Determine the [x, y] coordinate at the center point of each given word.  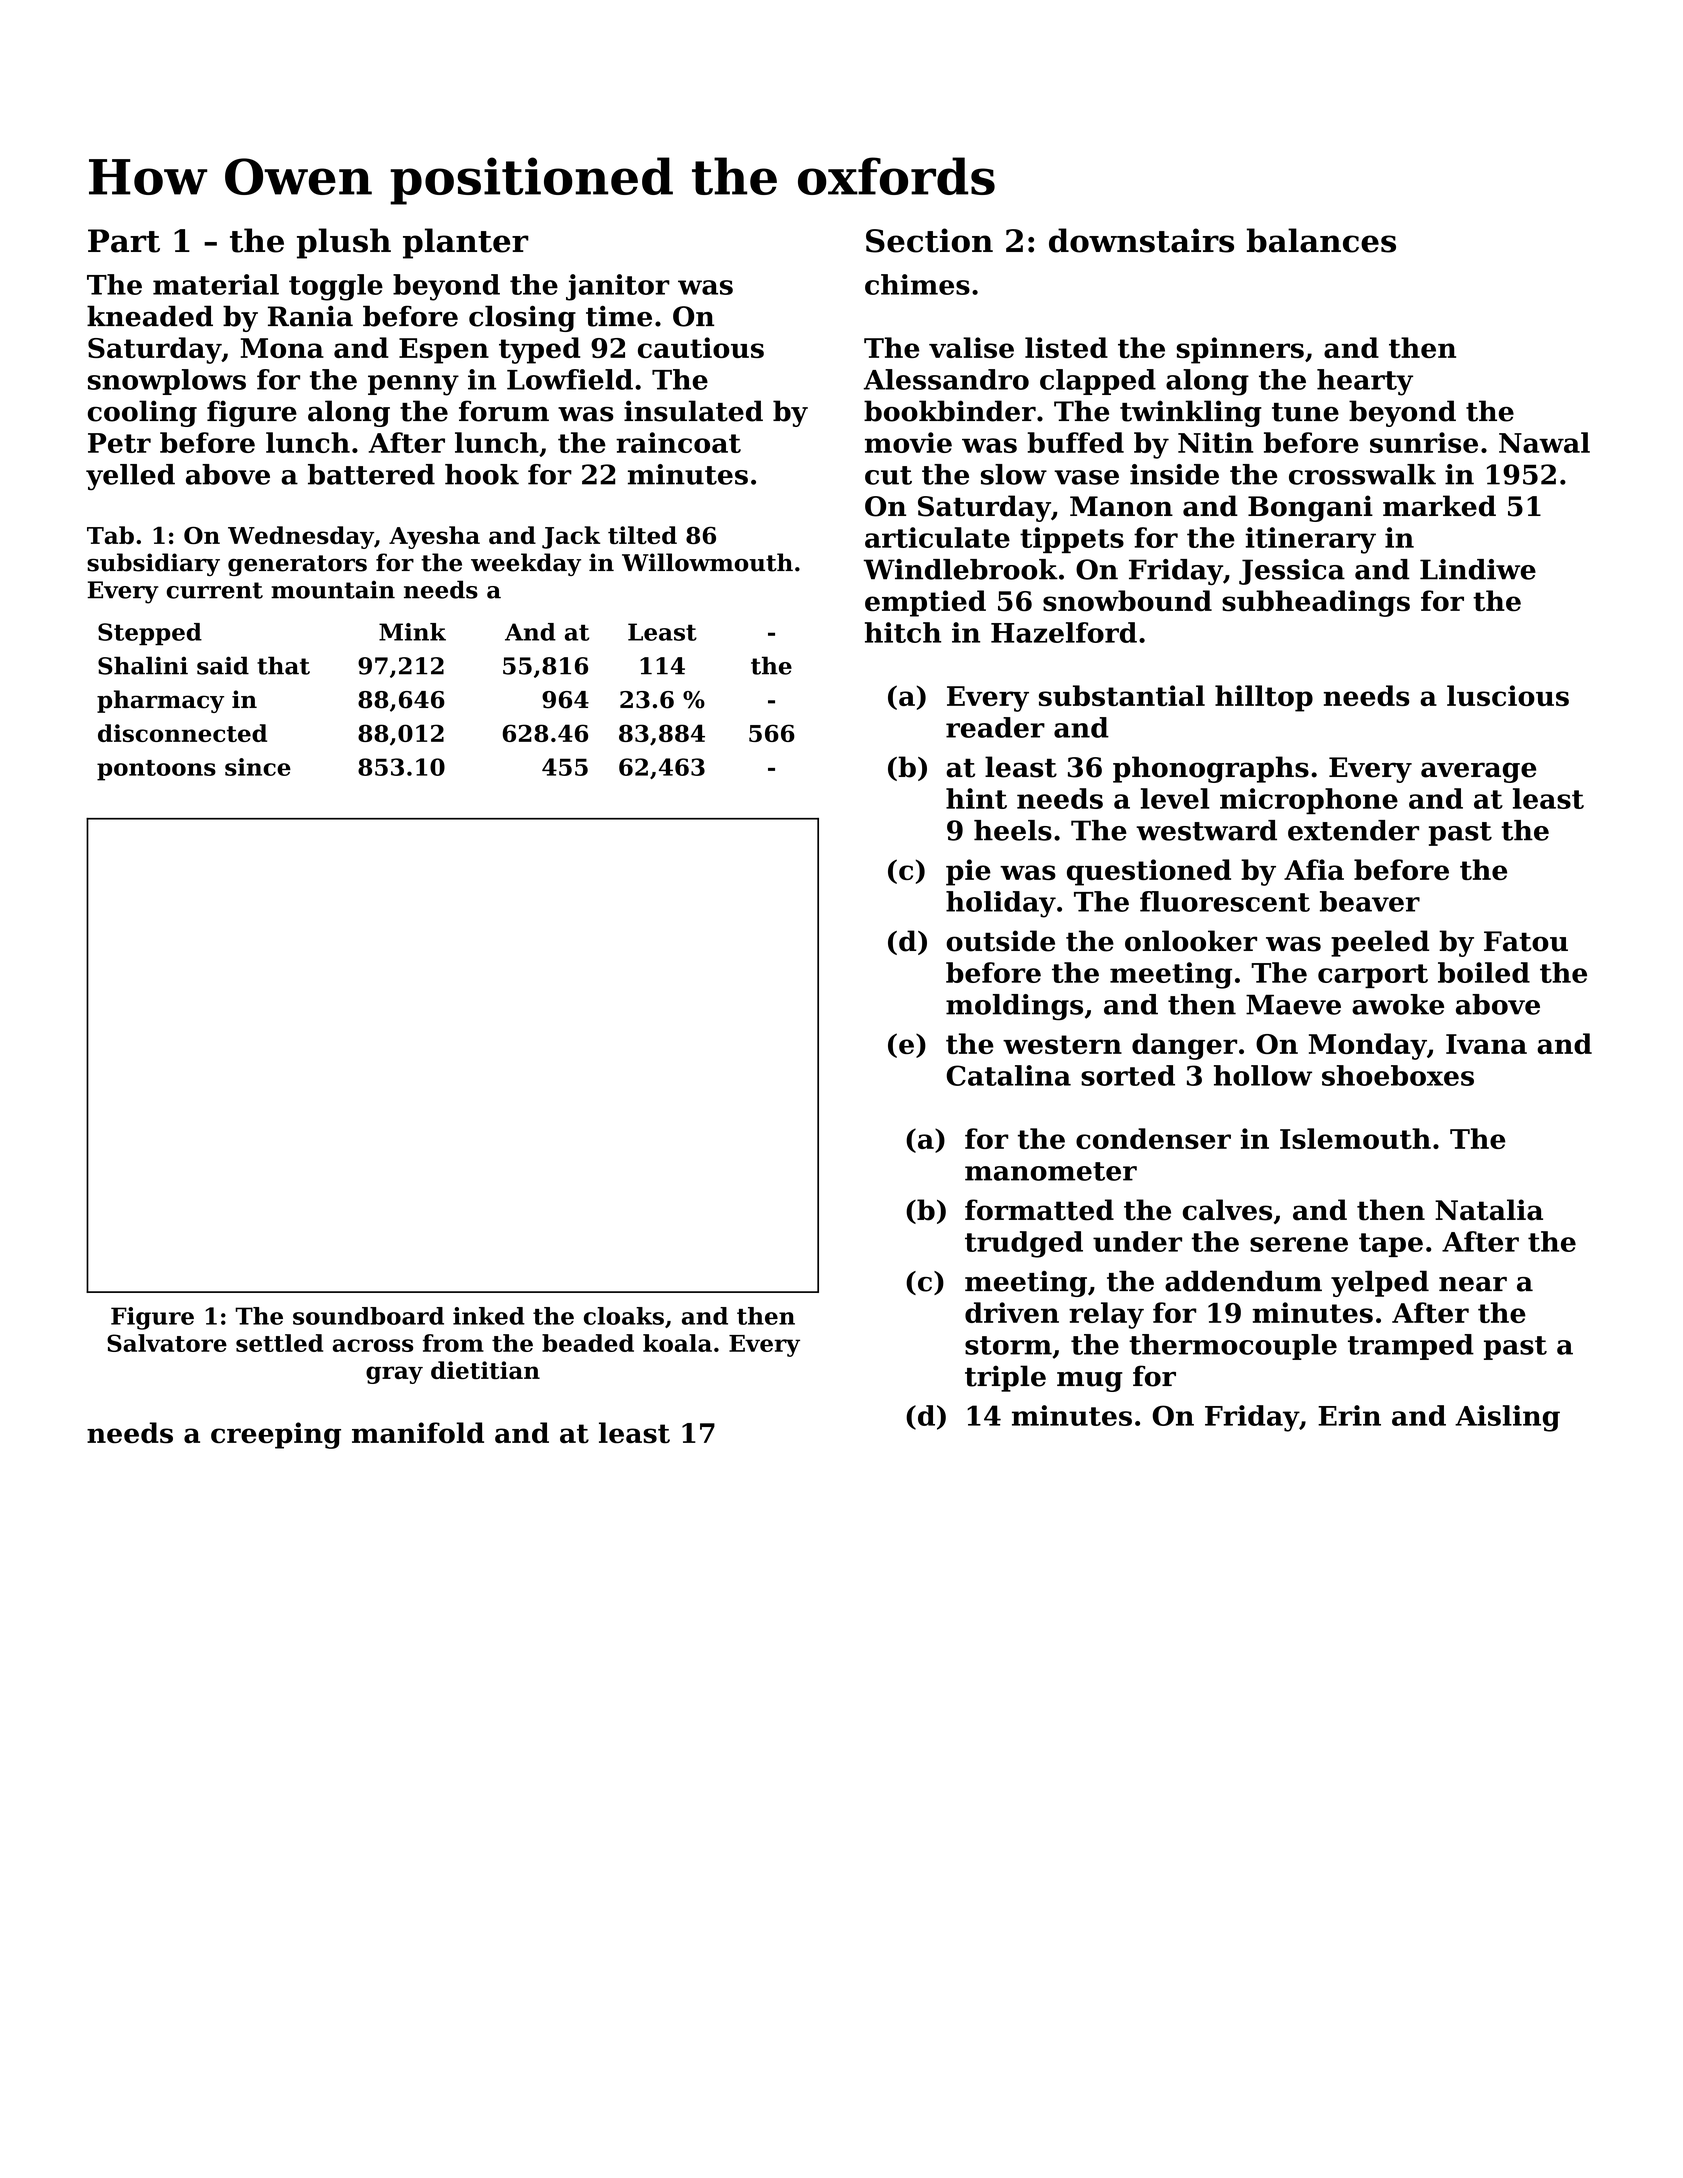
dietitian [485, 1370]
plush [344, 243]
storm [1008, 1345]
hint [976, 798]
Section [929, 240]
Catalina [1008, 1075]
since [258, 767]
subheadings [1316, 603]
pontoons [156, 770]
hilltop [1264, 698]
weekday [526, 564]
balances [1321, 240]
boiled [1484, 972]
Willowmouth [707, 562]
